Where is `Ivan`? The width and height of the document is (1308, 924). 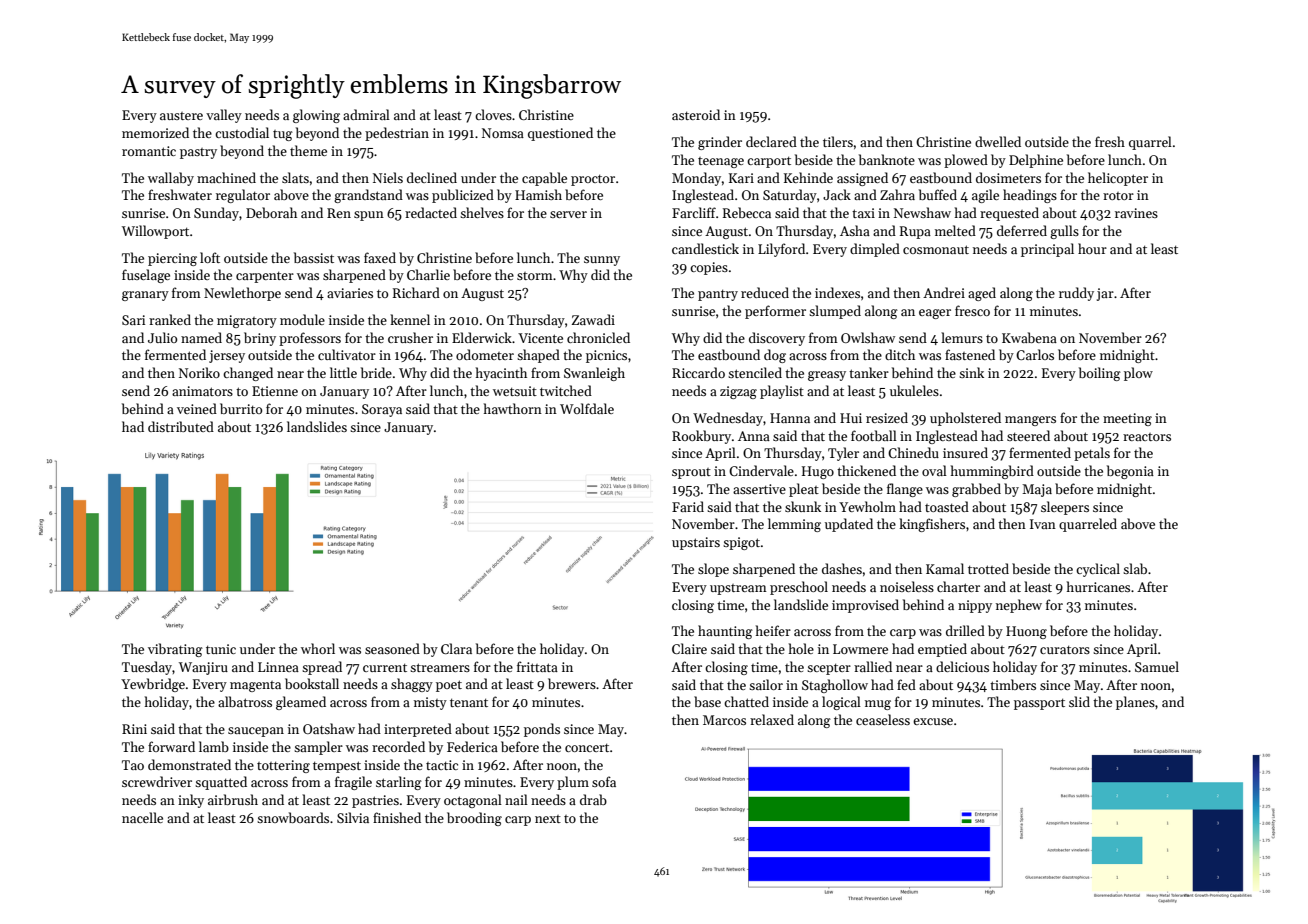
Ivan is located at coordinates (1043, 524).
